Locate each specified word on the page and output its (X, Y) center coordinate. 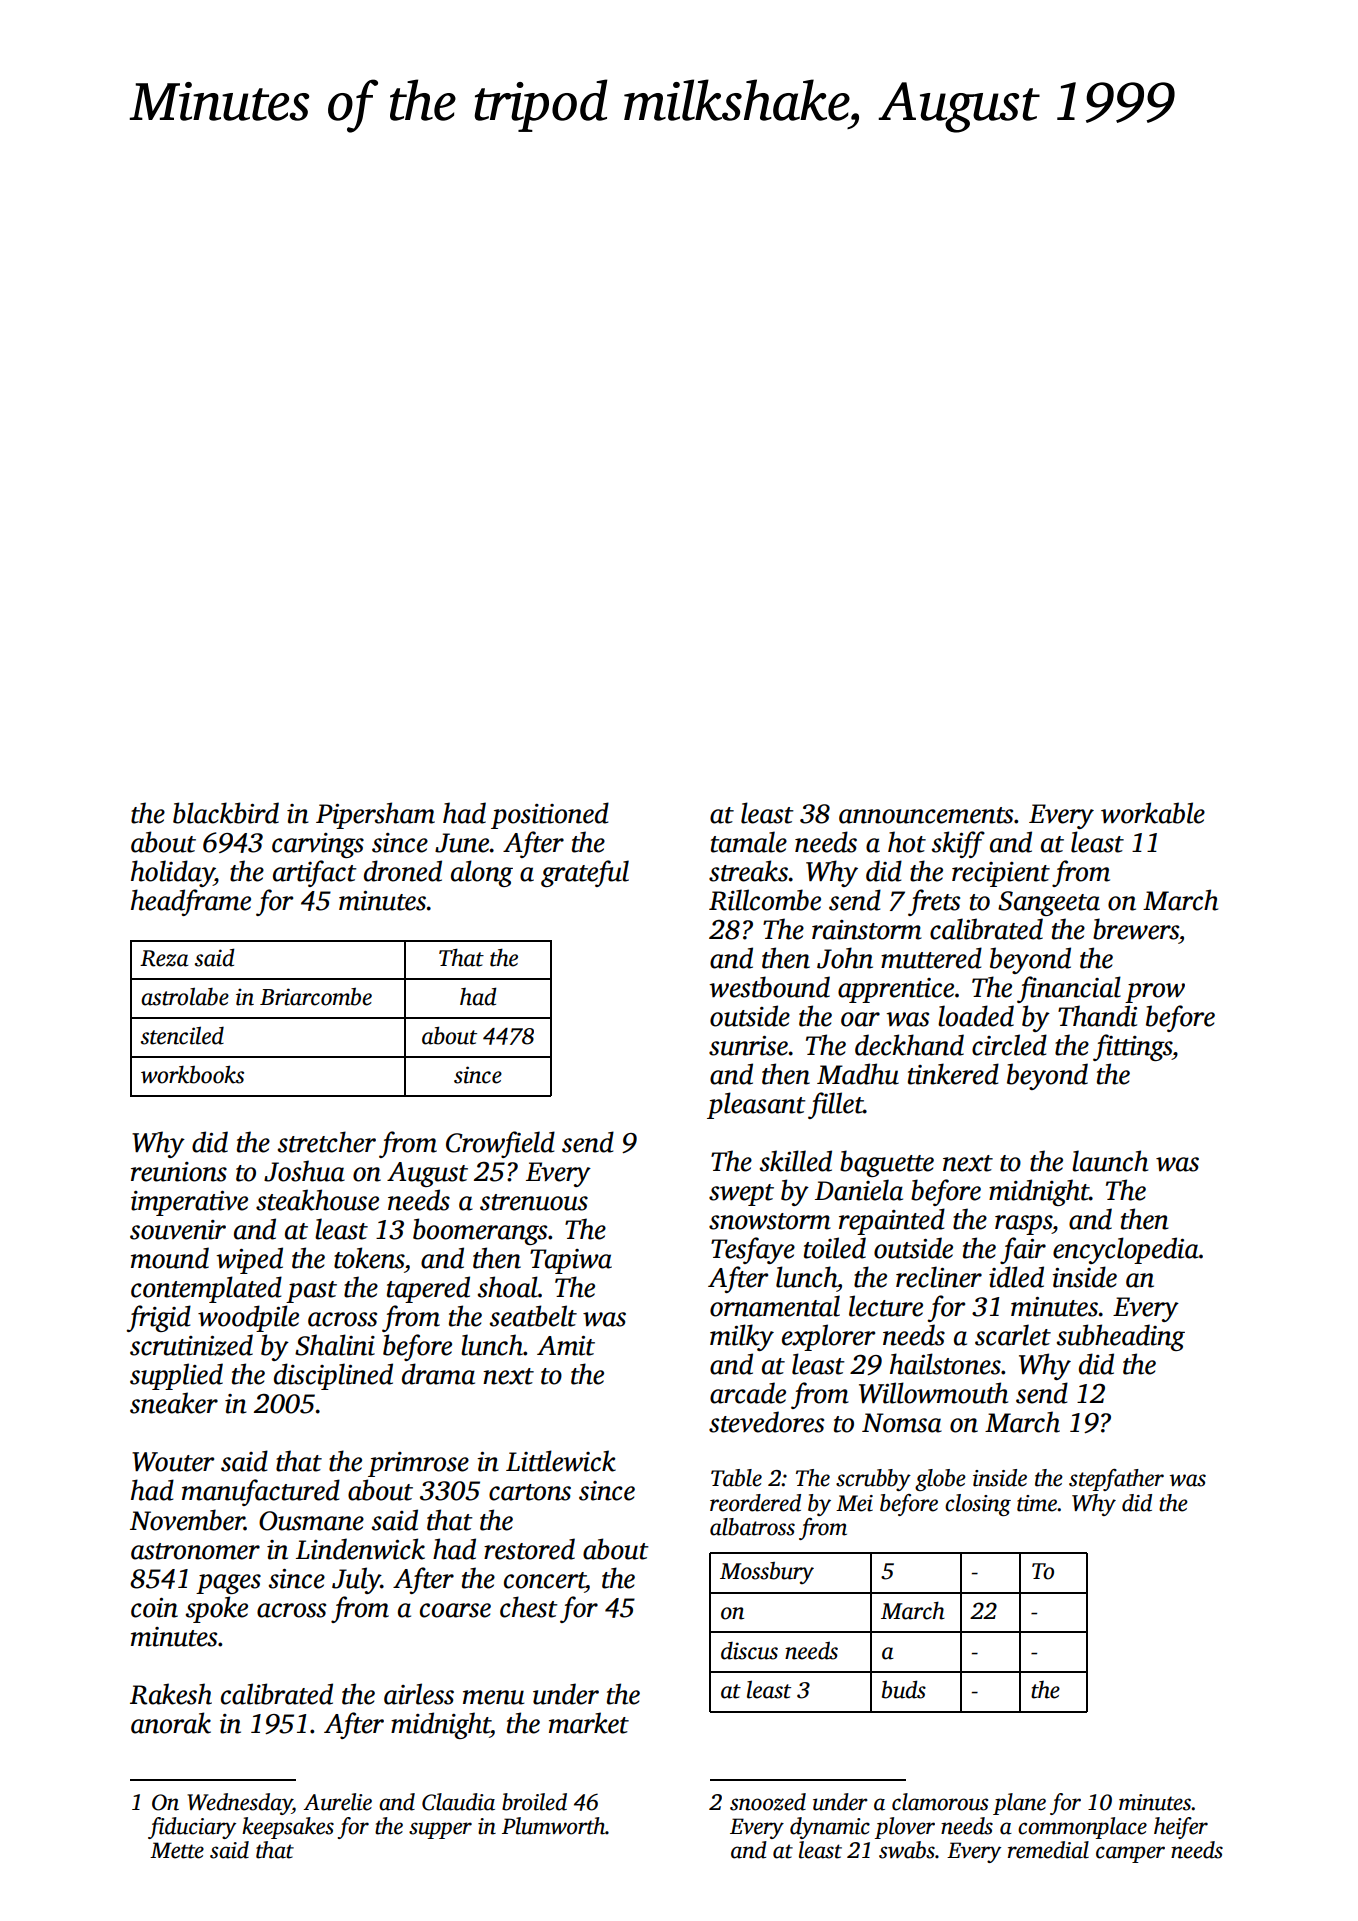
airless (419, 1694)
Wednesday (239, 1804)
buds (904, 1689)
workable (1153, 813)
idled (1016, 1277)
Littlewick (561, 1461)
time (1037, 1503)
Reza (164, 958)
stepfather (1116, 1480)
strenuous (534, 1202)
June (462, 843)
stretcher (327, 1142)
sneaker (174, 1403)
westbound (769, 987)
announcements (926, 815)
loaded (976, 1016)
